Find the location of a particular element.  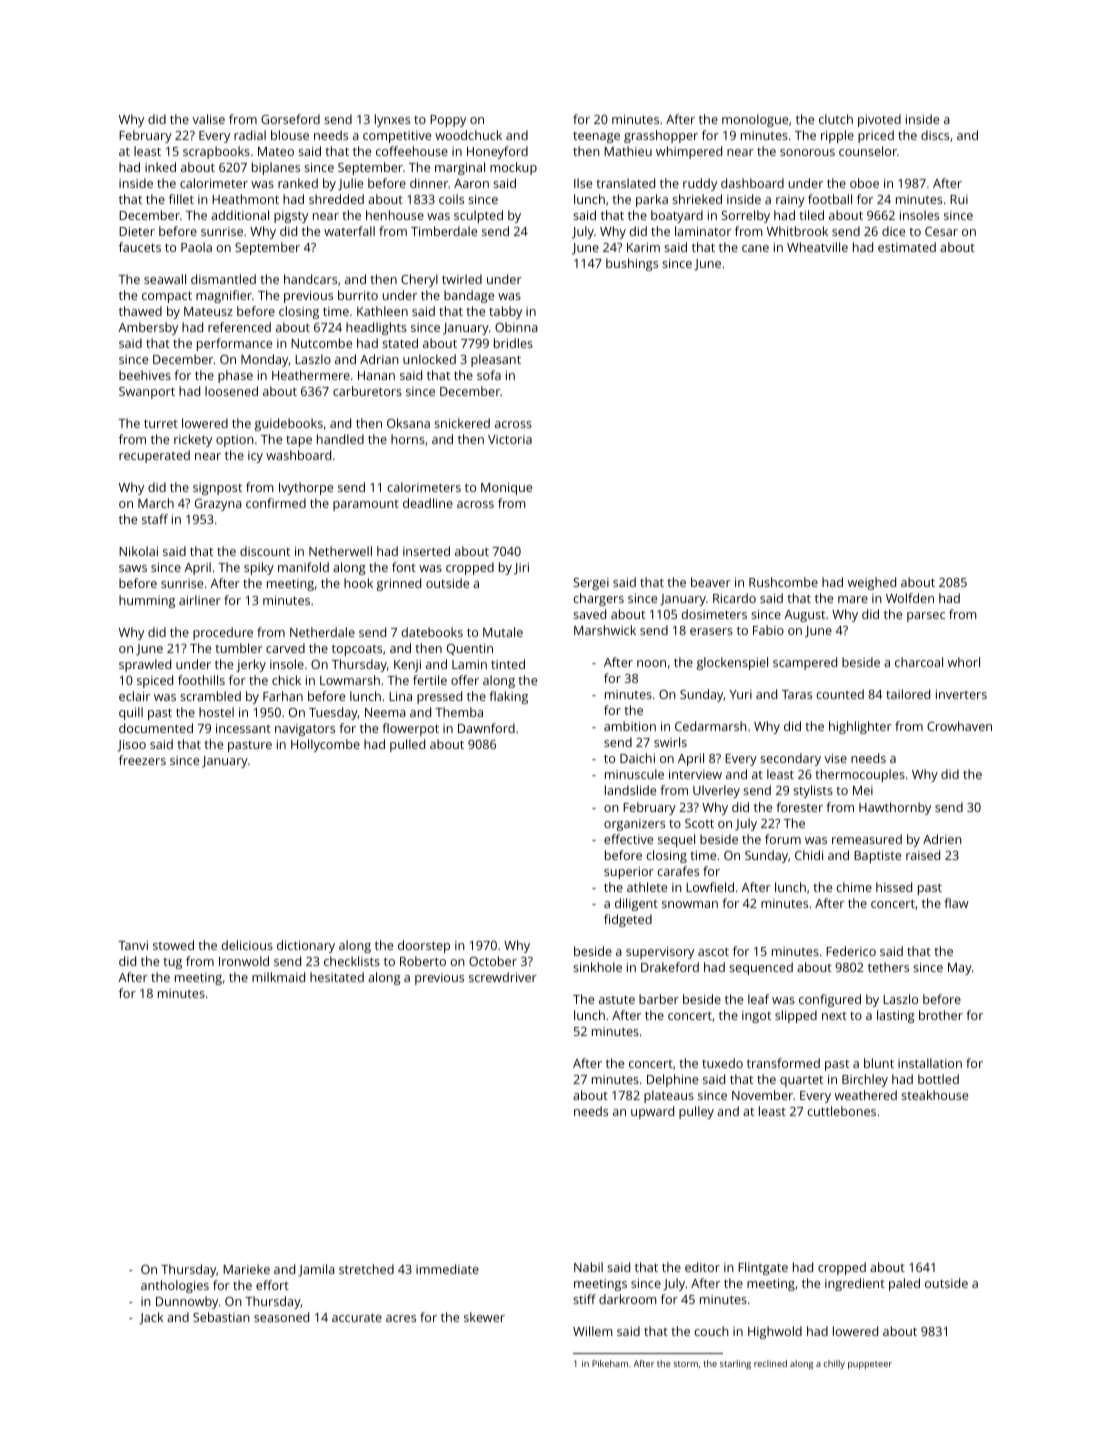

accurate is located at coordinates (357, 1318).
